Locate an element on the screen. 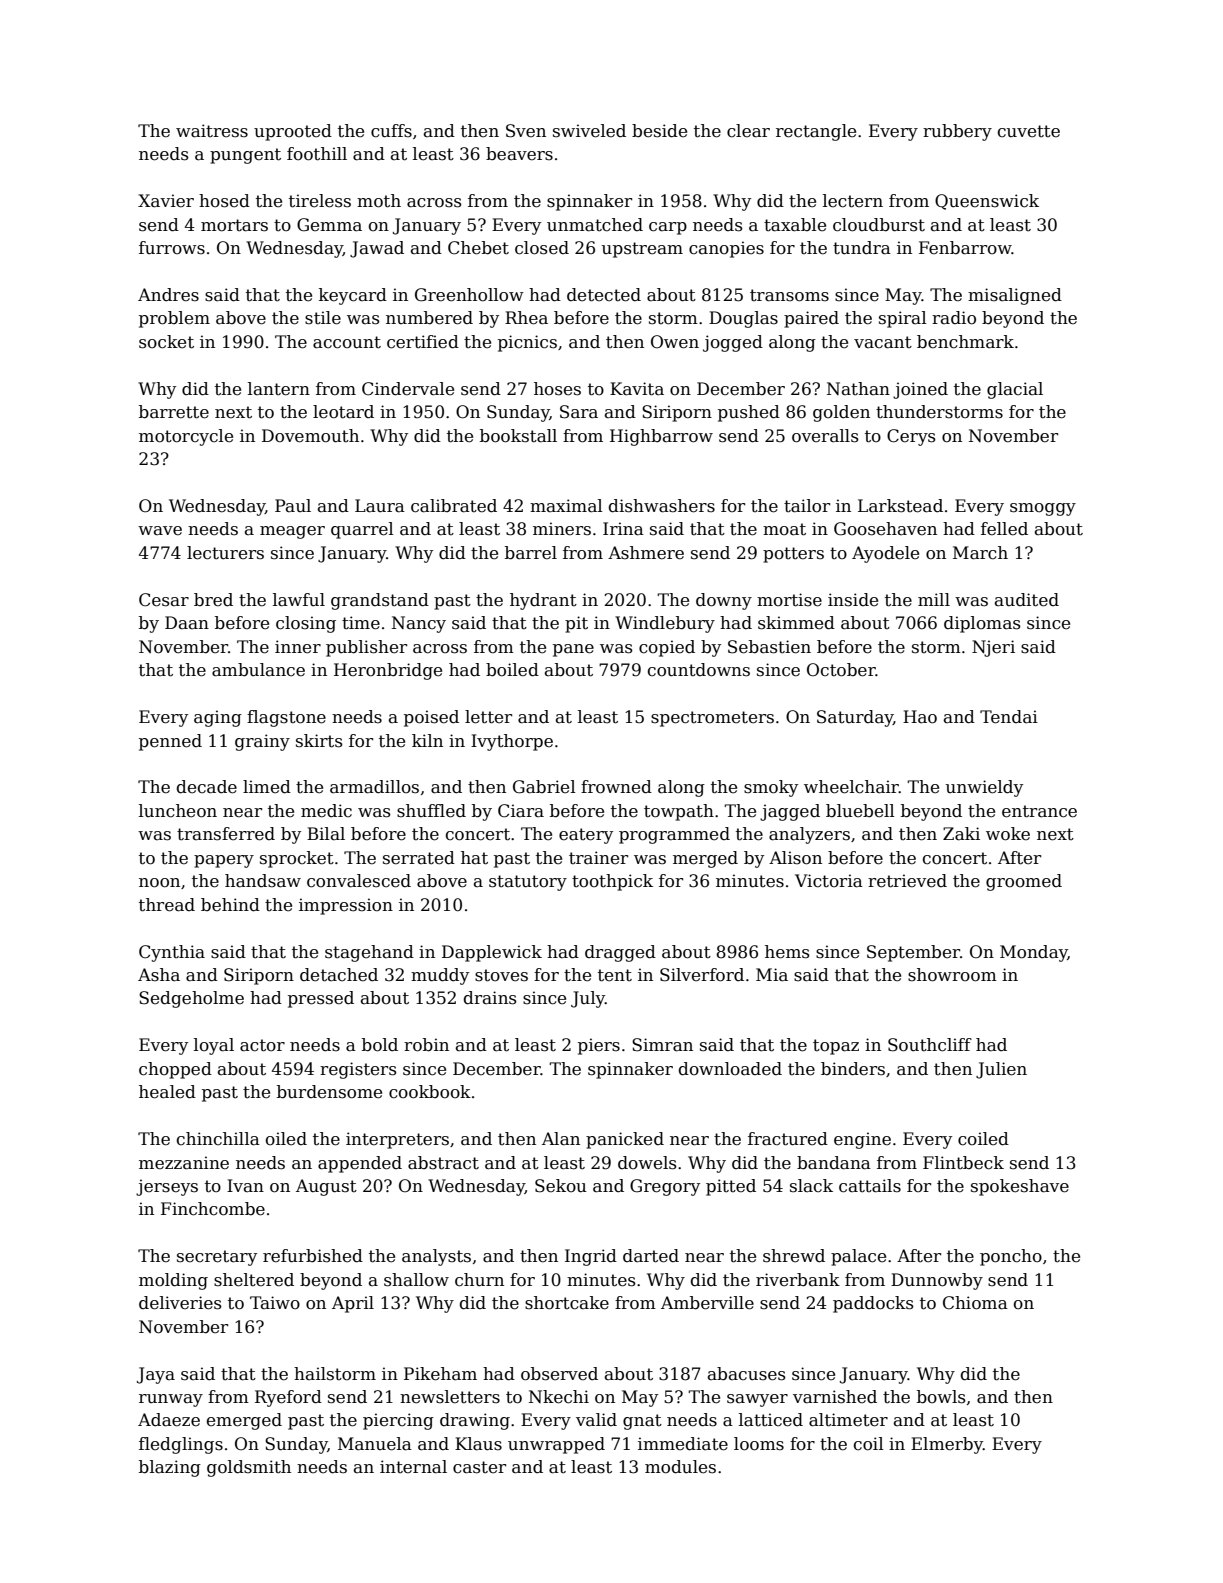  woke is located at coordinates (1008, 834).
